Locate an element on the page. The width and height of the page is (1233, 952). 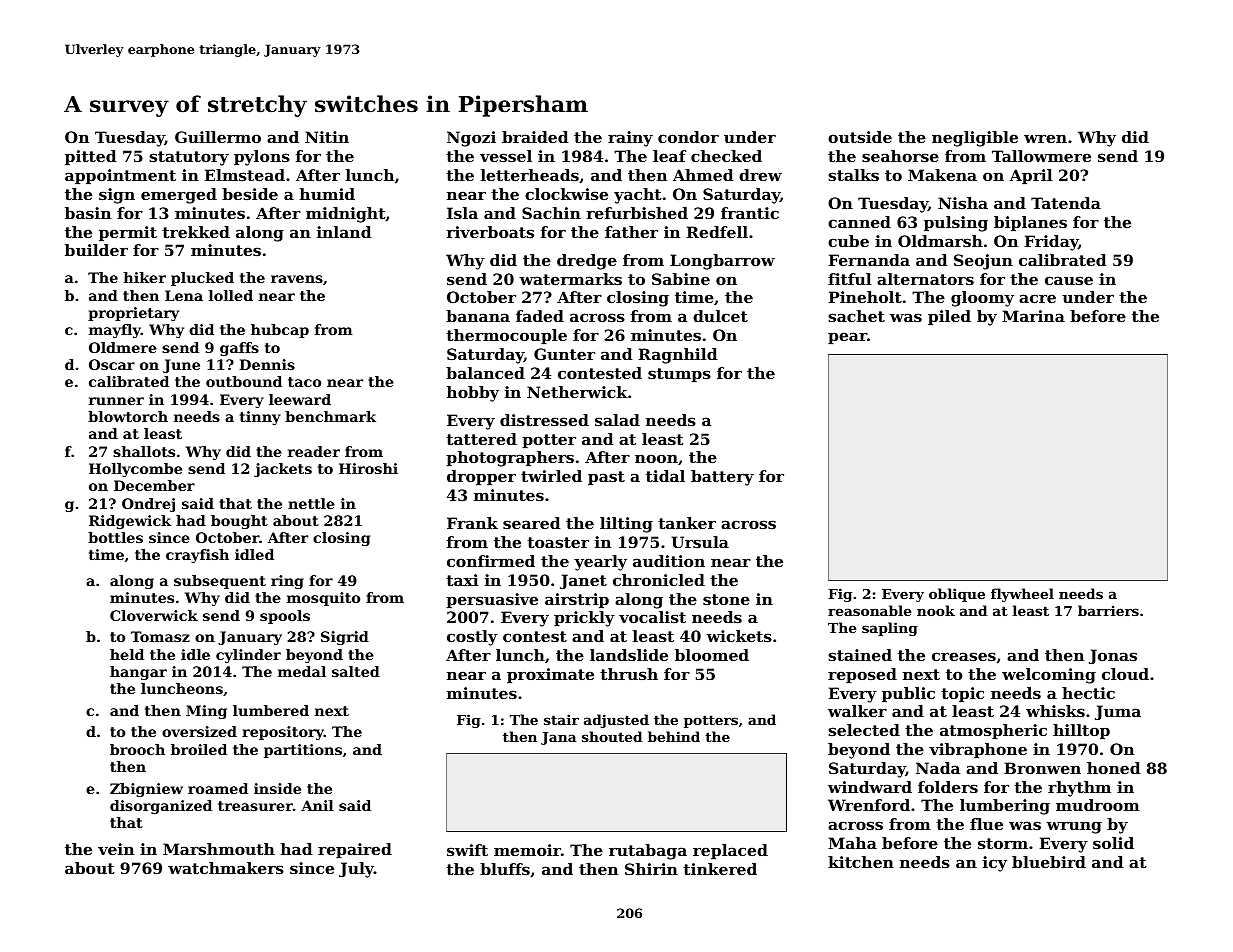
Nitin is located at coordinates (327, 137).
